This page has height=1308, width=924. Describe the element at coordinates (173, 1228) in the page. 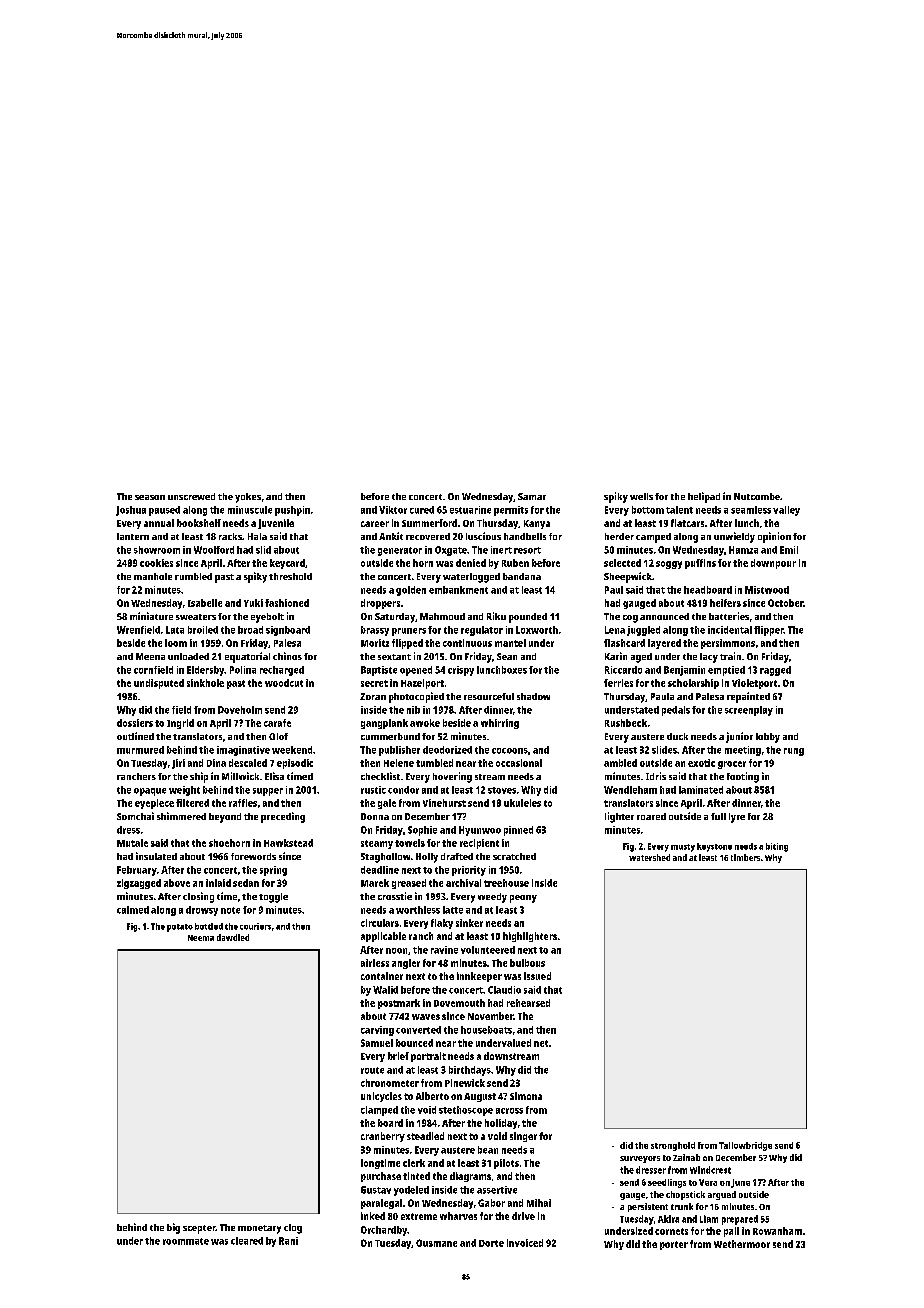

I see `big` at that location.
